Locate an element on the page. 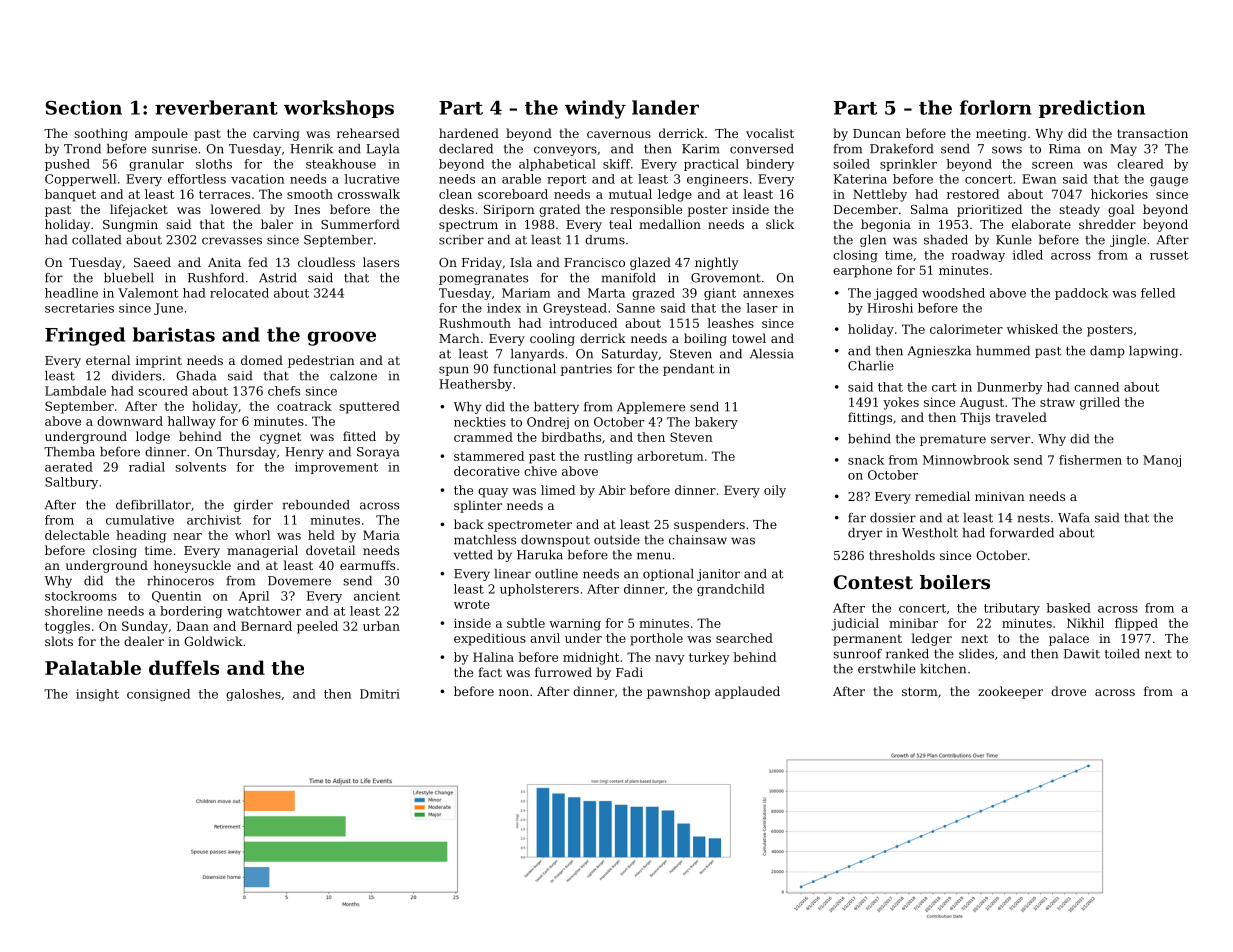 This document has height=952, width=1233. idled is located at coordinates (1028, 255).
